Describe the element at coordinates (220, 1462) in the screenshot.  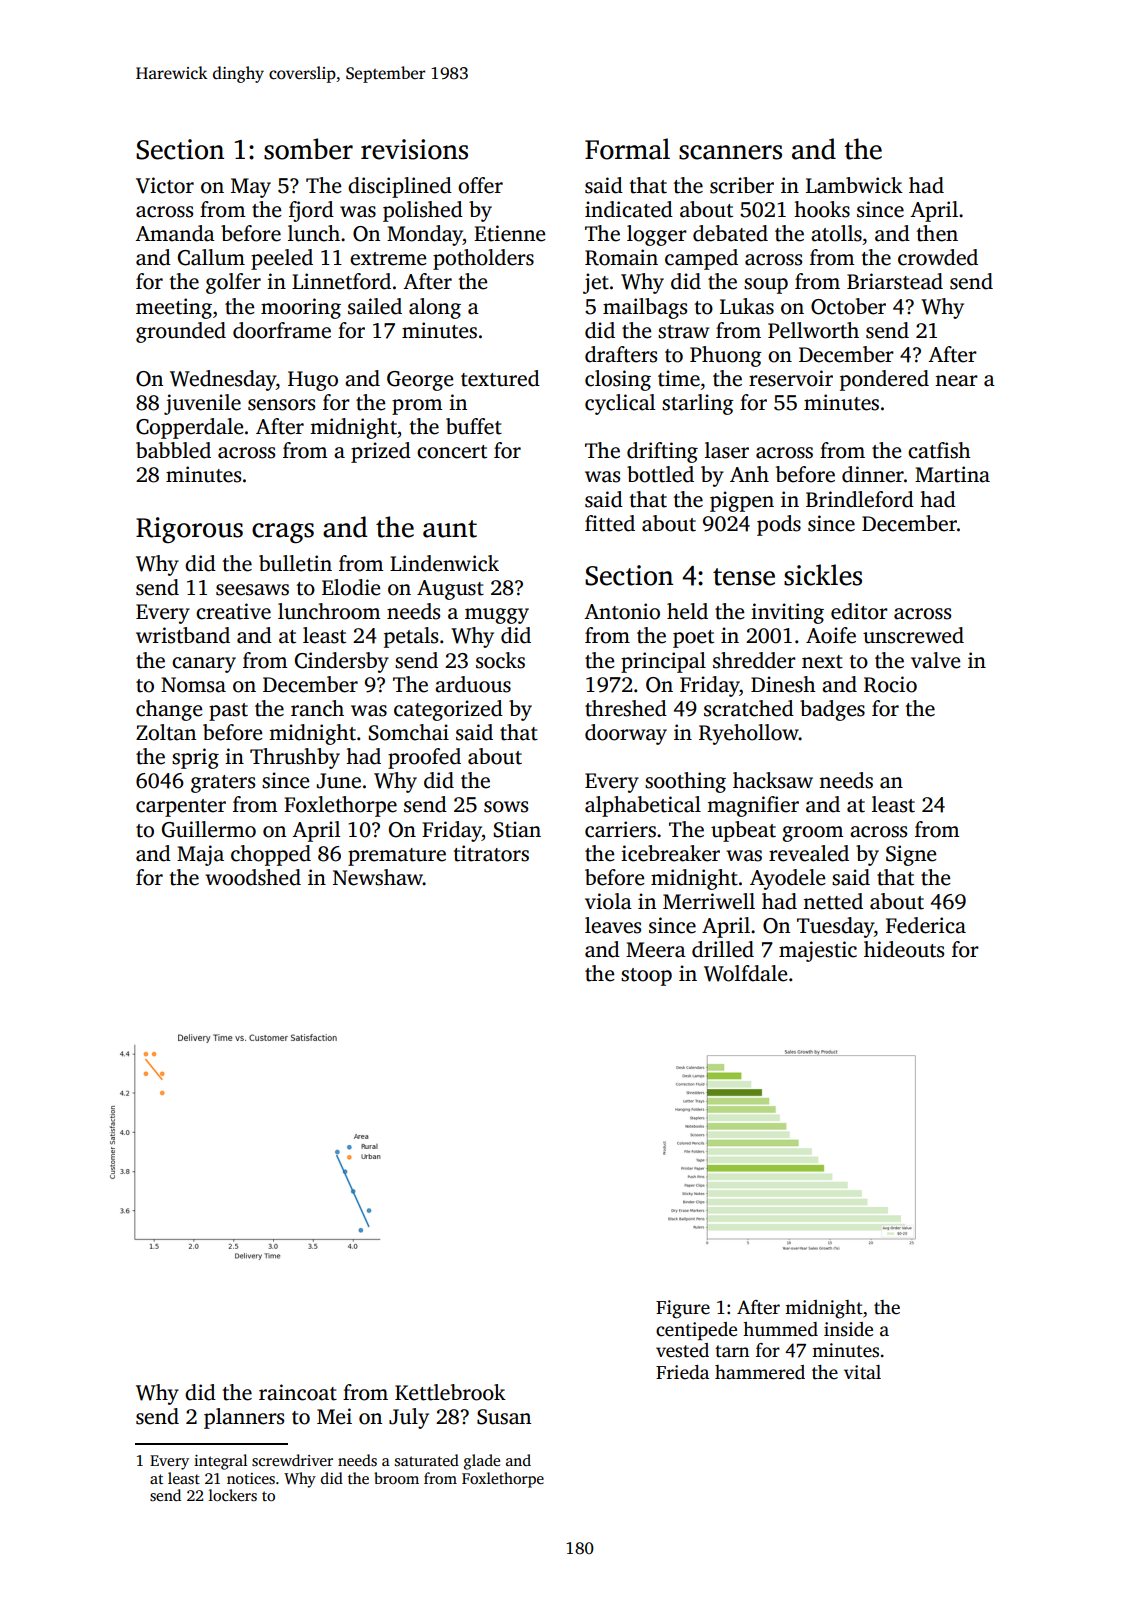
I see `integral` at that location.
